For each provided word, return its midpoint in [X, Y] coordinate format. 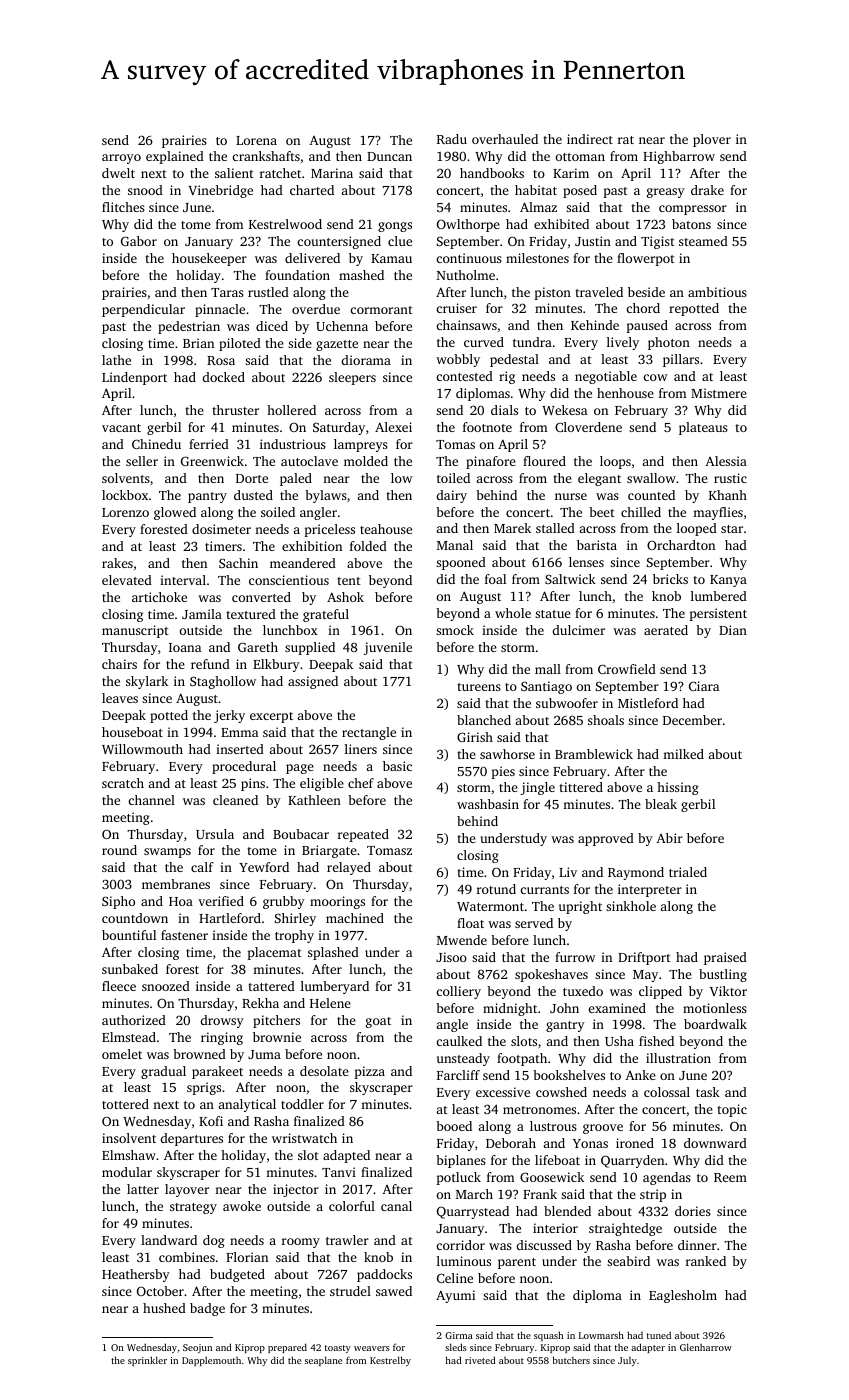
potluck [458, 1178]
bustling [723, 975]
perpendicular [143, 310]
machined [355, 918]
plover [712, 140]
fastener [184, 935]
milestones [537, 258]
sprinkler [147, 1361]
